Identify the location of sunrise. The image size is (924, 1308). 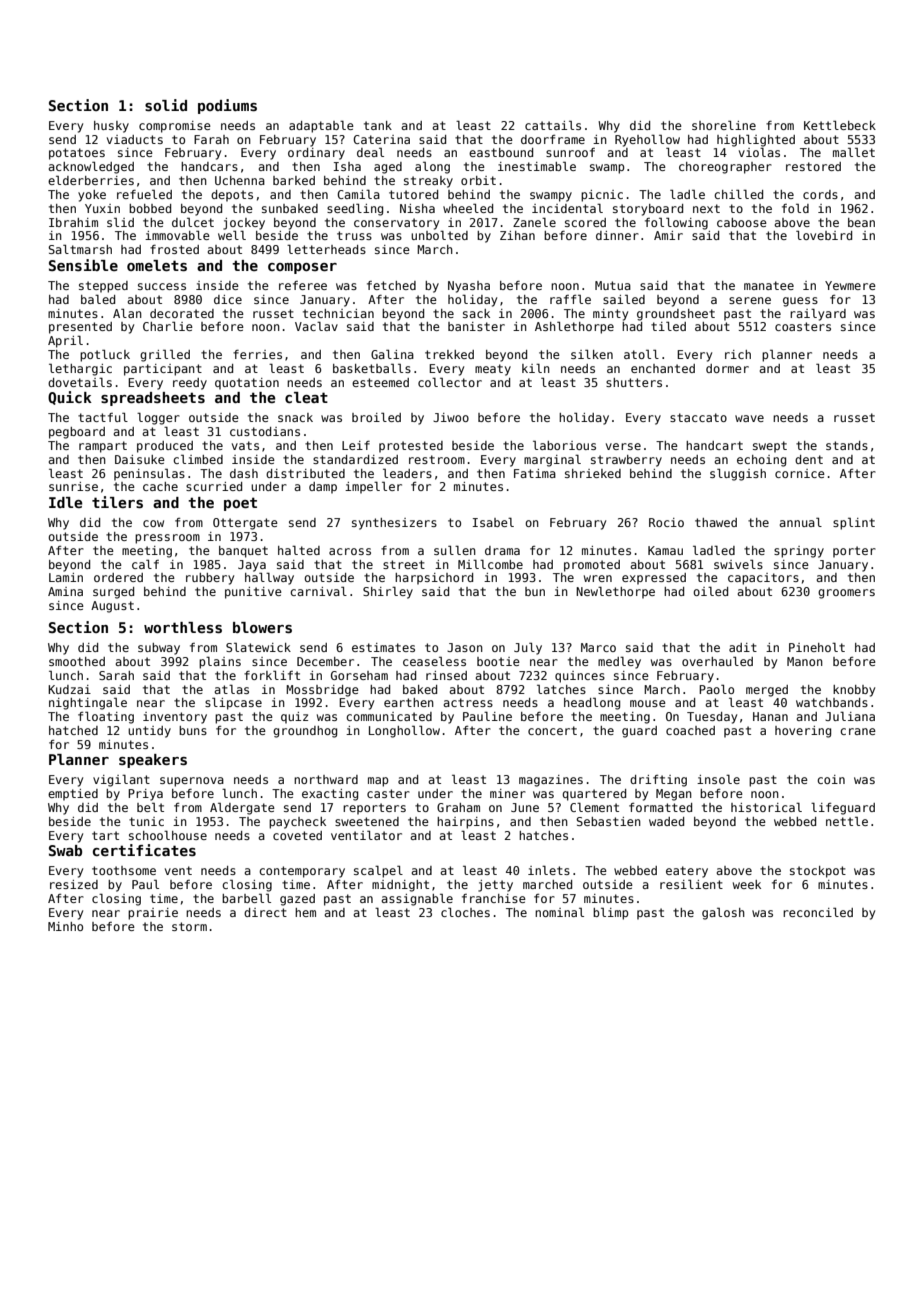
(73, 486).
